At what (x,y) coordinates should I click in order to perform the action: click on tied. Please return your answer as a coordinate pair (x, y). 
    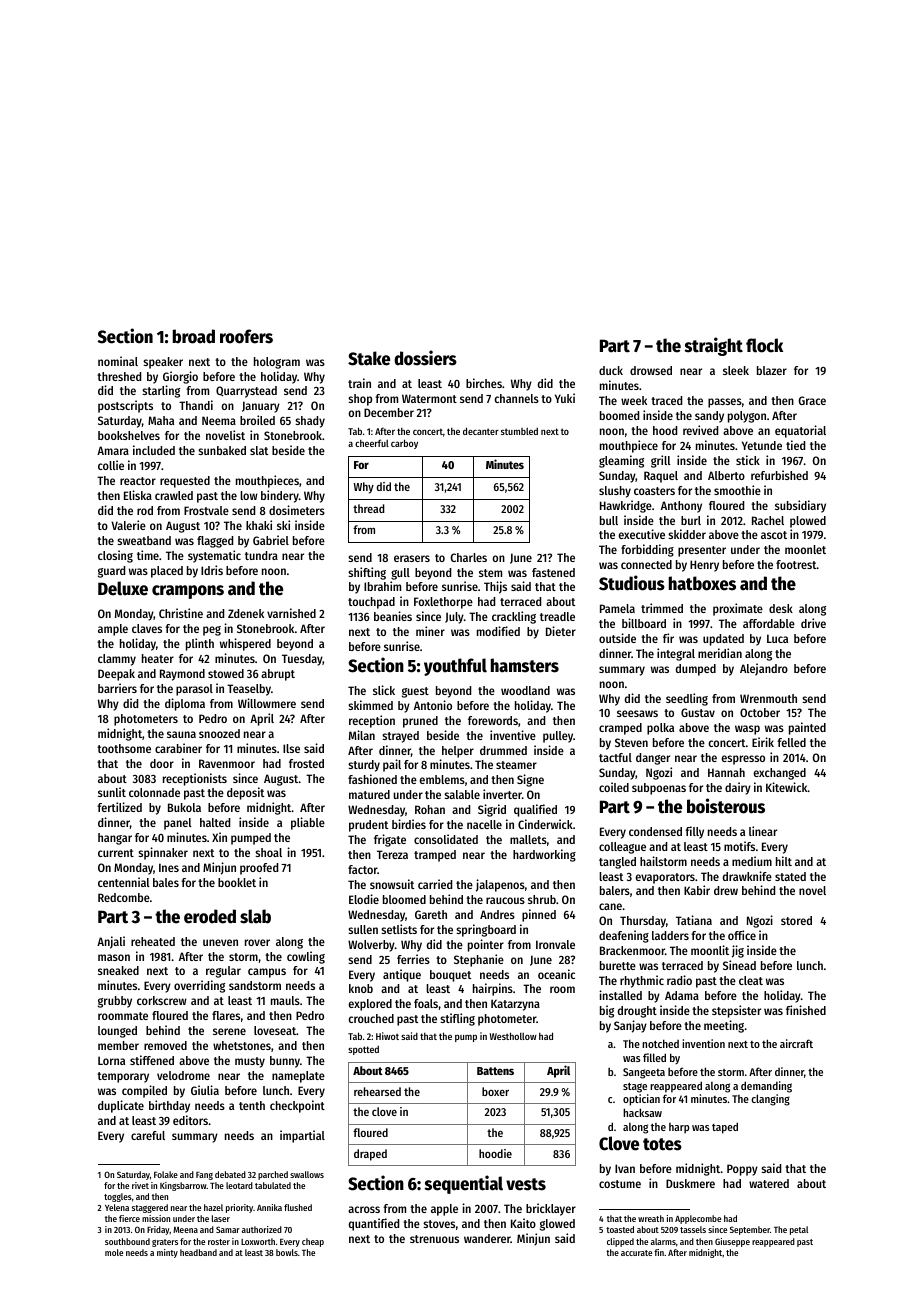
    Looking at the image, I should click on (795, 445).
